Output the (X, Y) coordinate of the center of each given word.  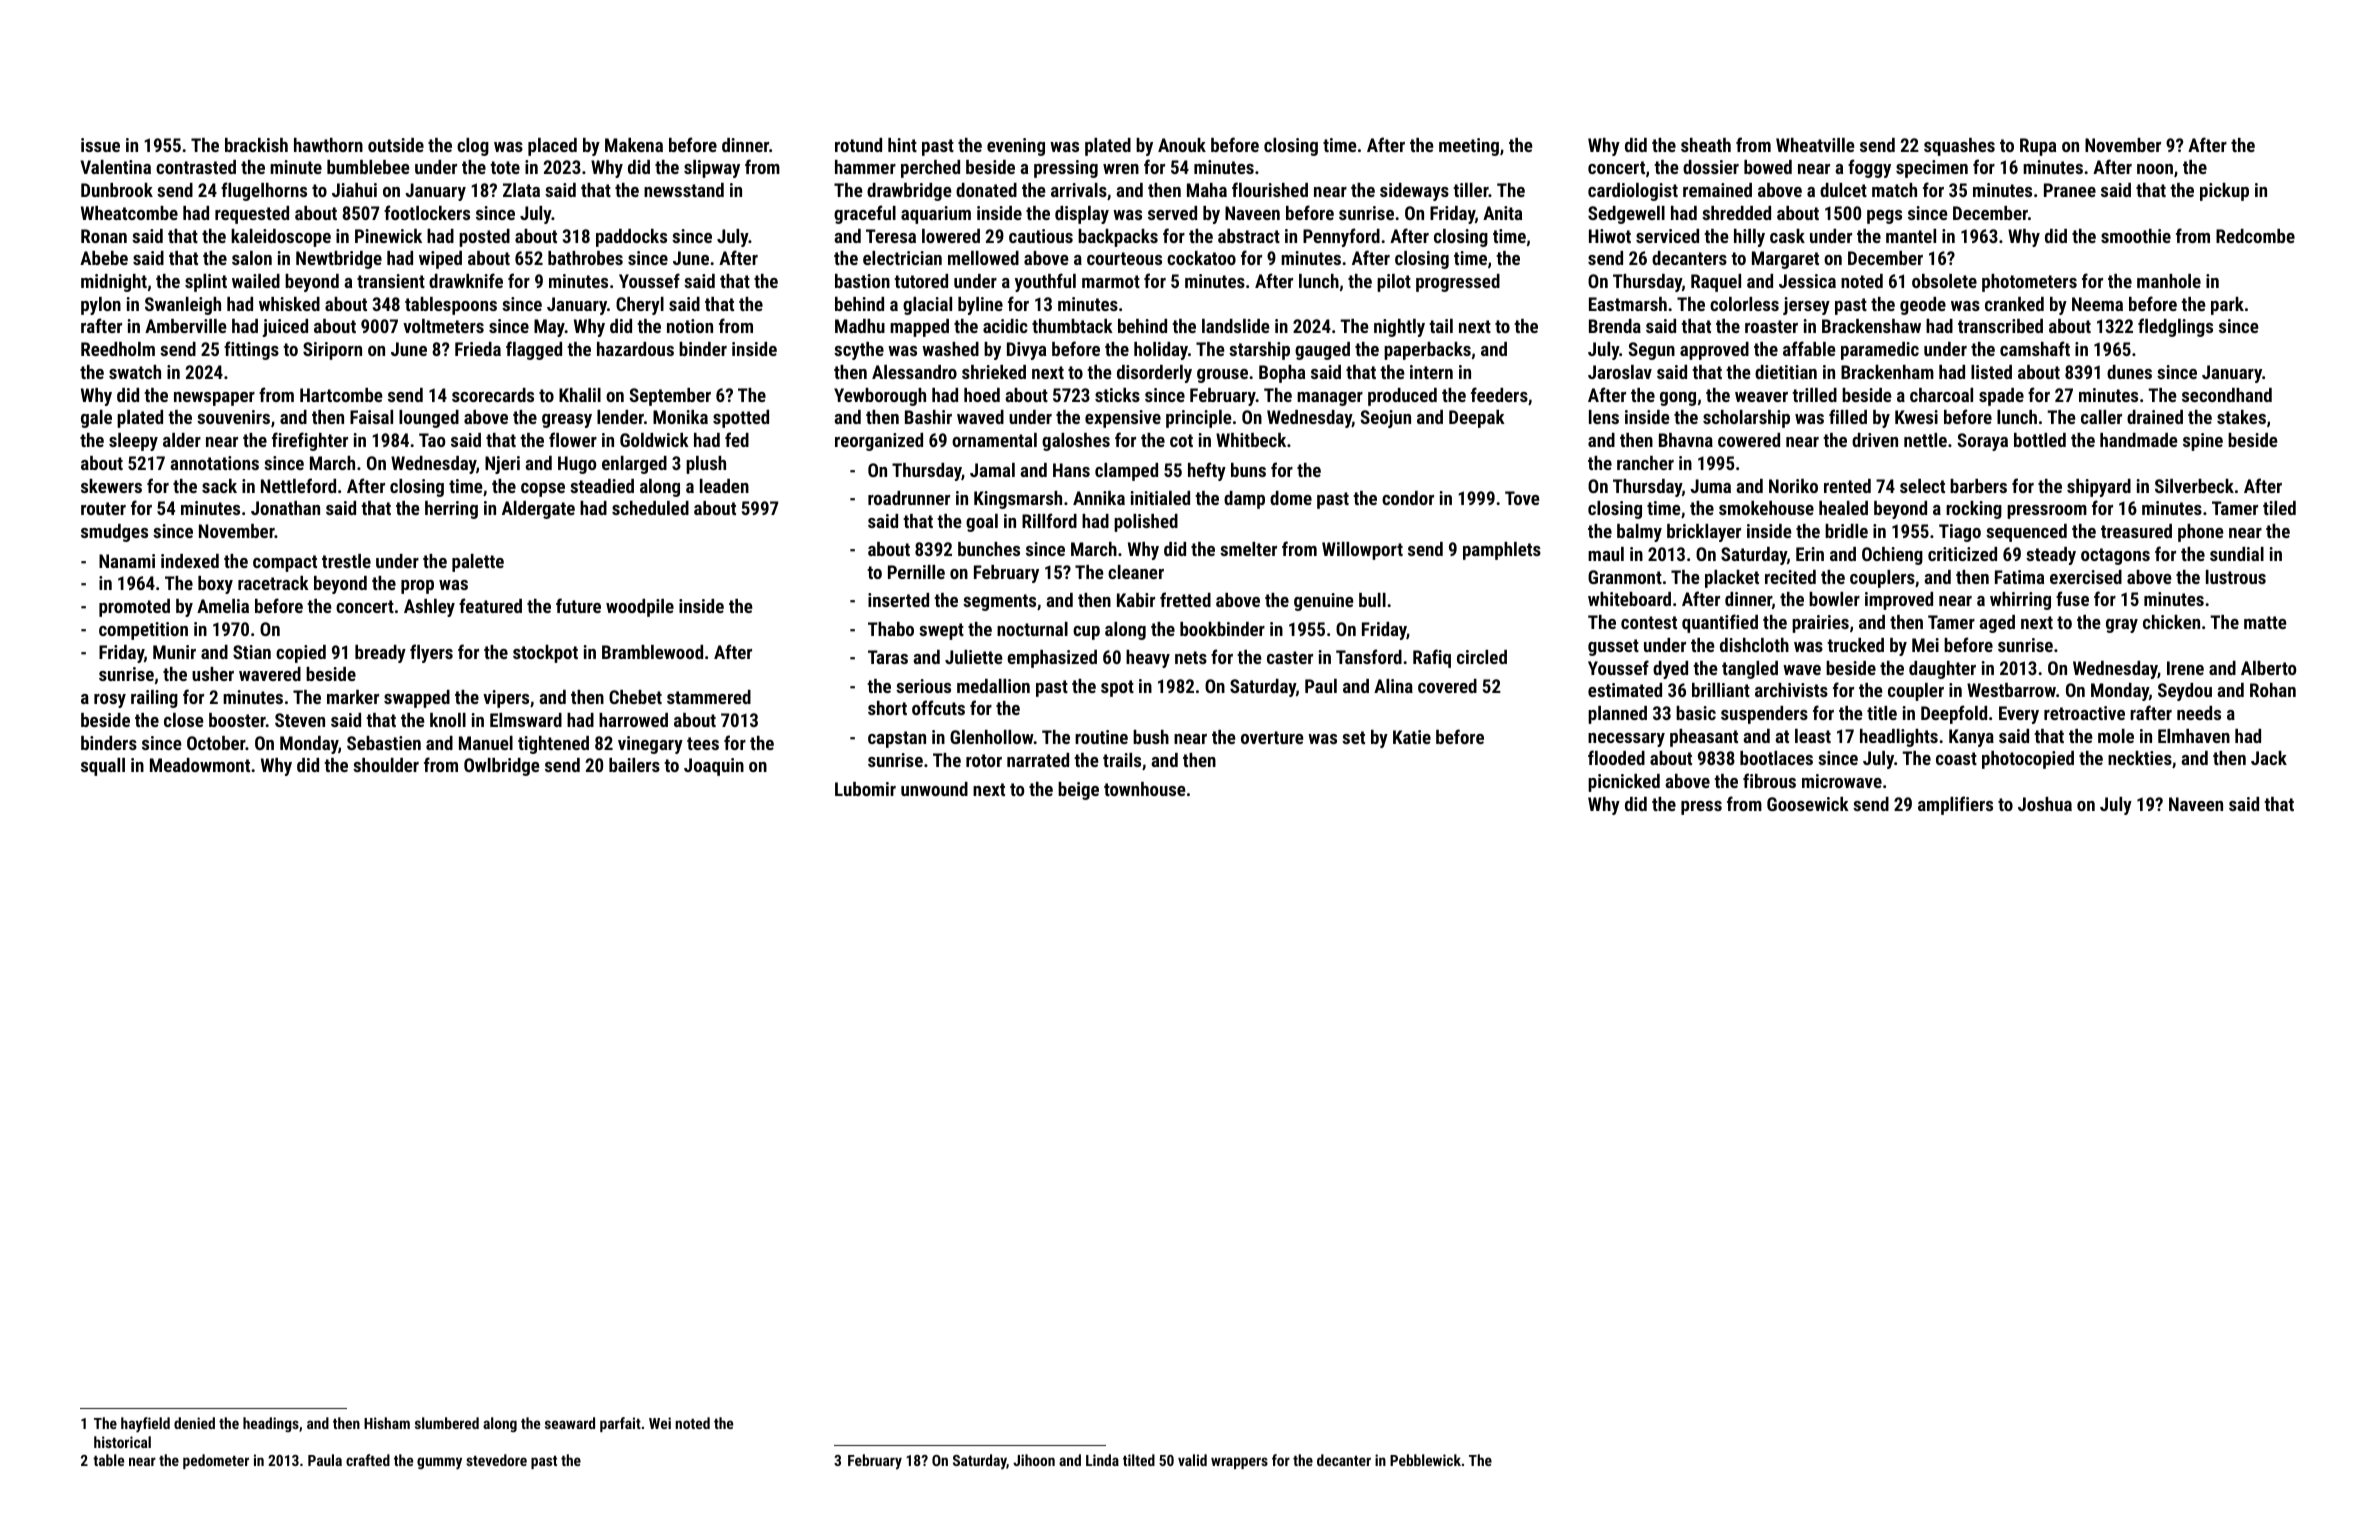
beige (1078, 791)
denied (194, 1423)
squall (103, 767)
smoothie (2136, 236)
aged (1997, 624)
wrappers (1239, 1463)
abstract (1249, 236)
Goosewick (1808, 804)
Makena (634, 145)
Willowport (1362, 551)
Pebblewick (1425, 1460)
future (578, 605)
